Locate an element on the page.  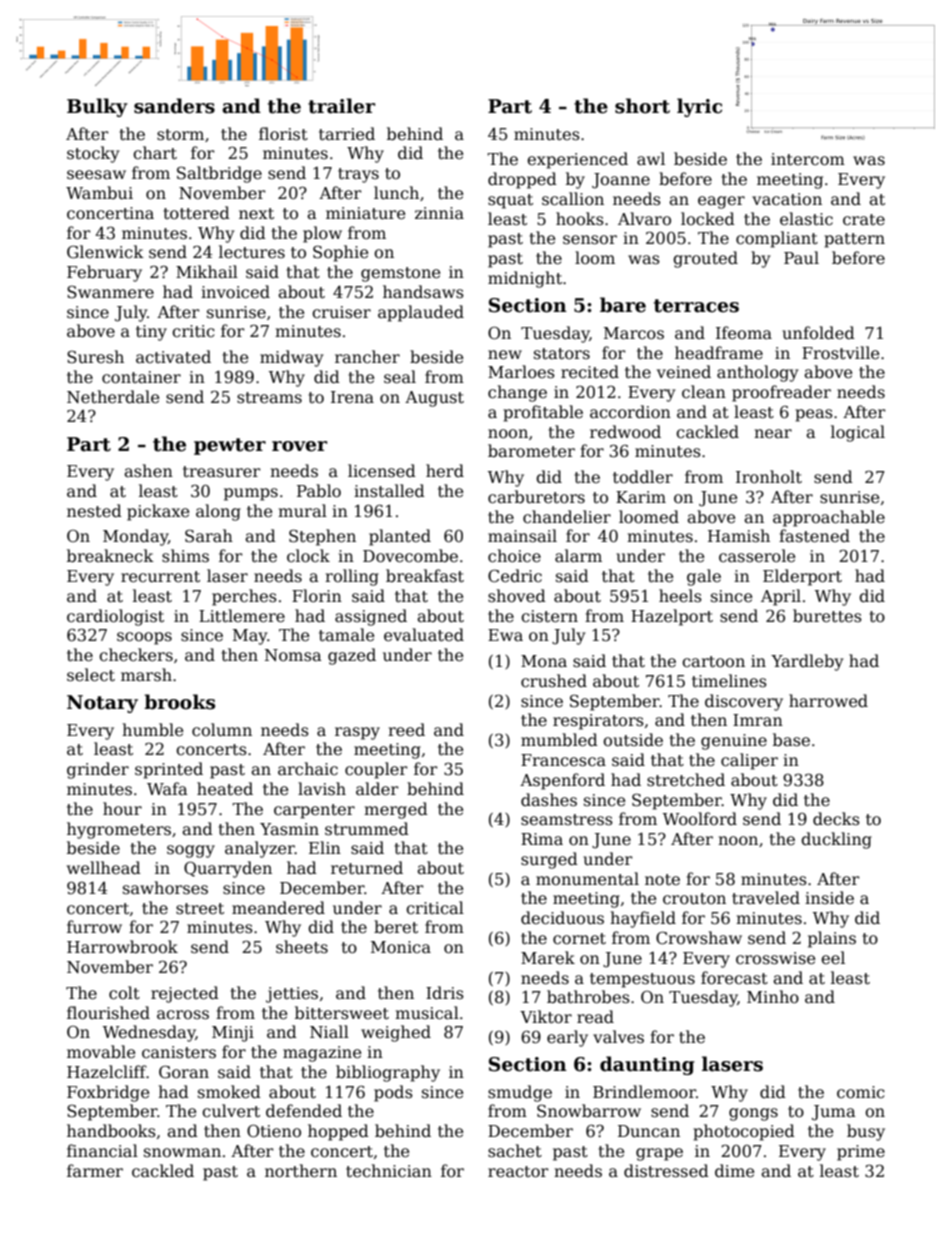
crushed is located at coordinates (554, 681).
